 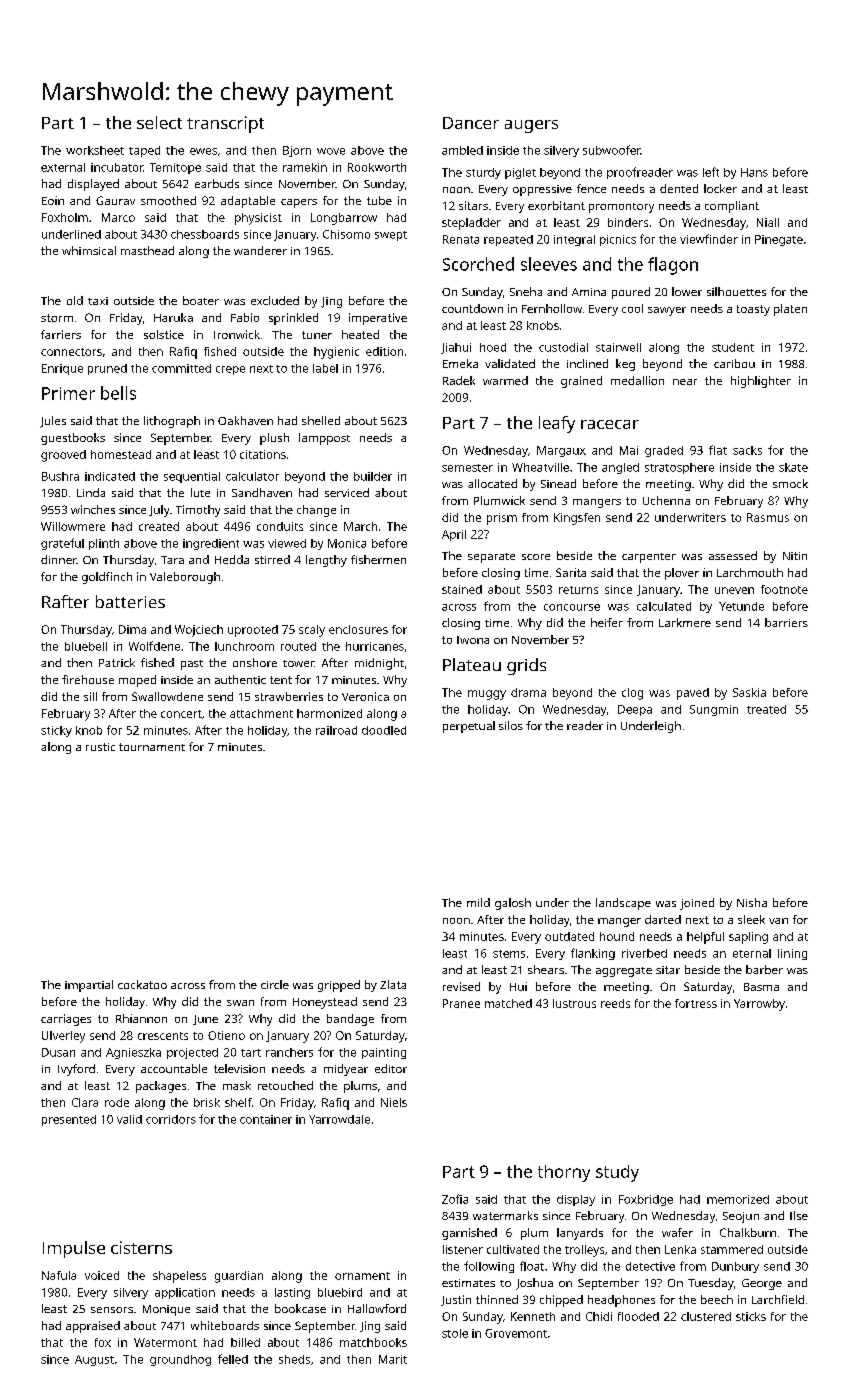 I want to click on student, so click(x=733, y=347).
